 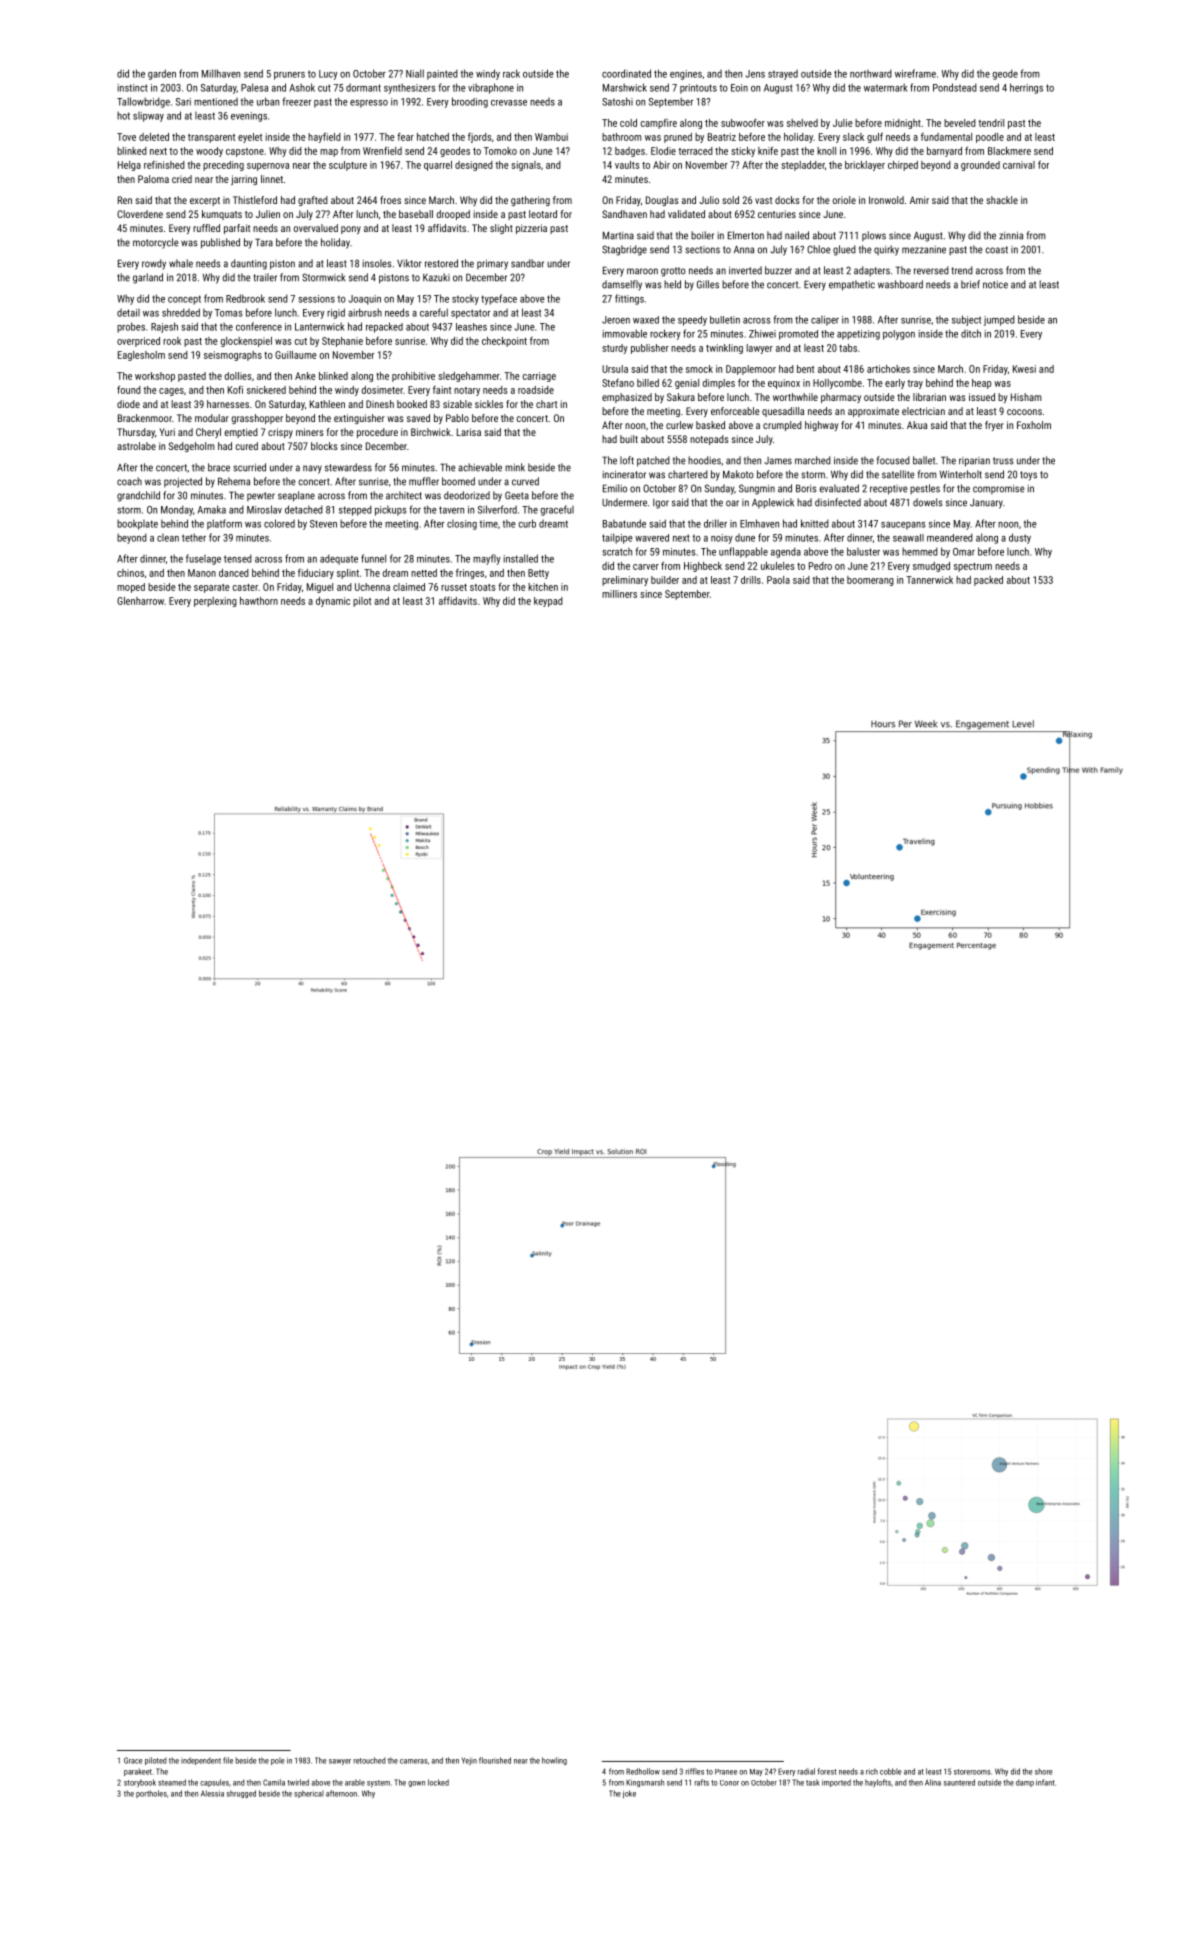 What do you see at coordinates (825, 321) in the image?
I see `caliper` at bounding box center [825, 321].
